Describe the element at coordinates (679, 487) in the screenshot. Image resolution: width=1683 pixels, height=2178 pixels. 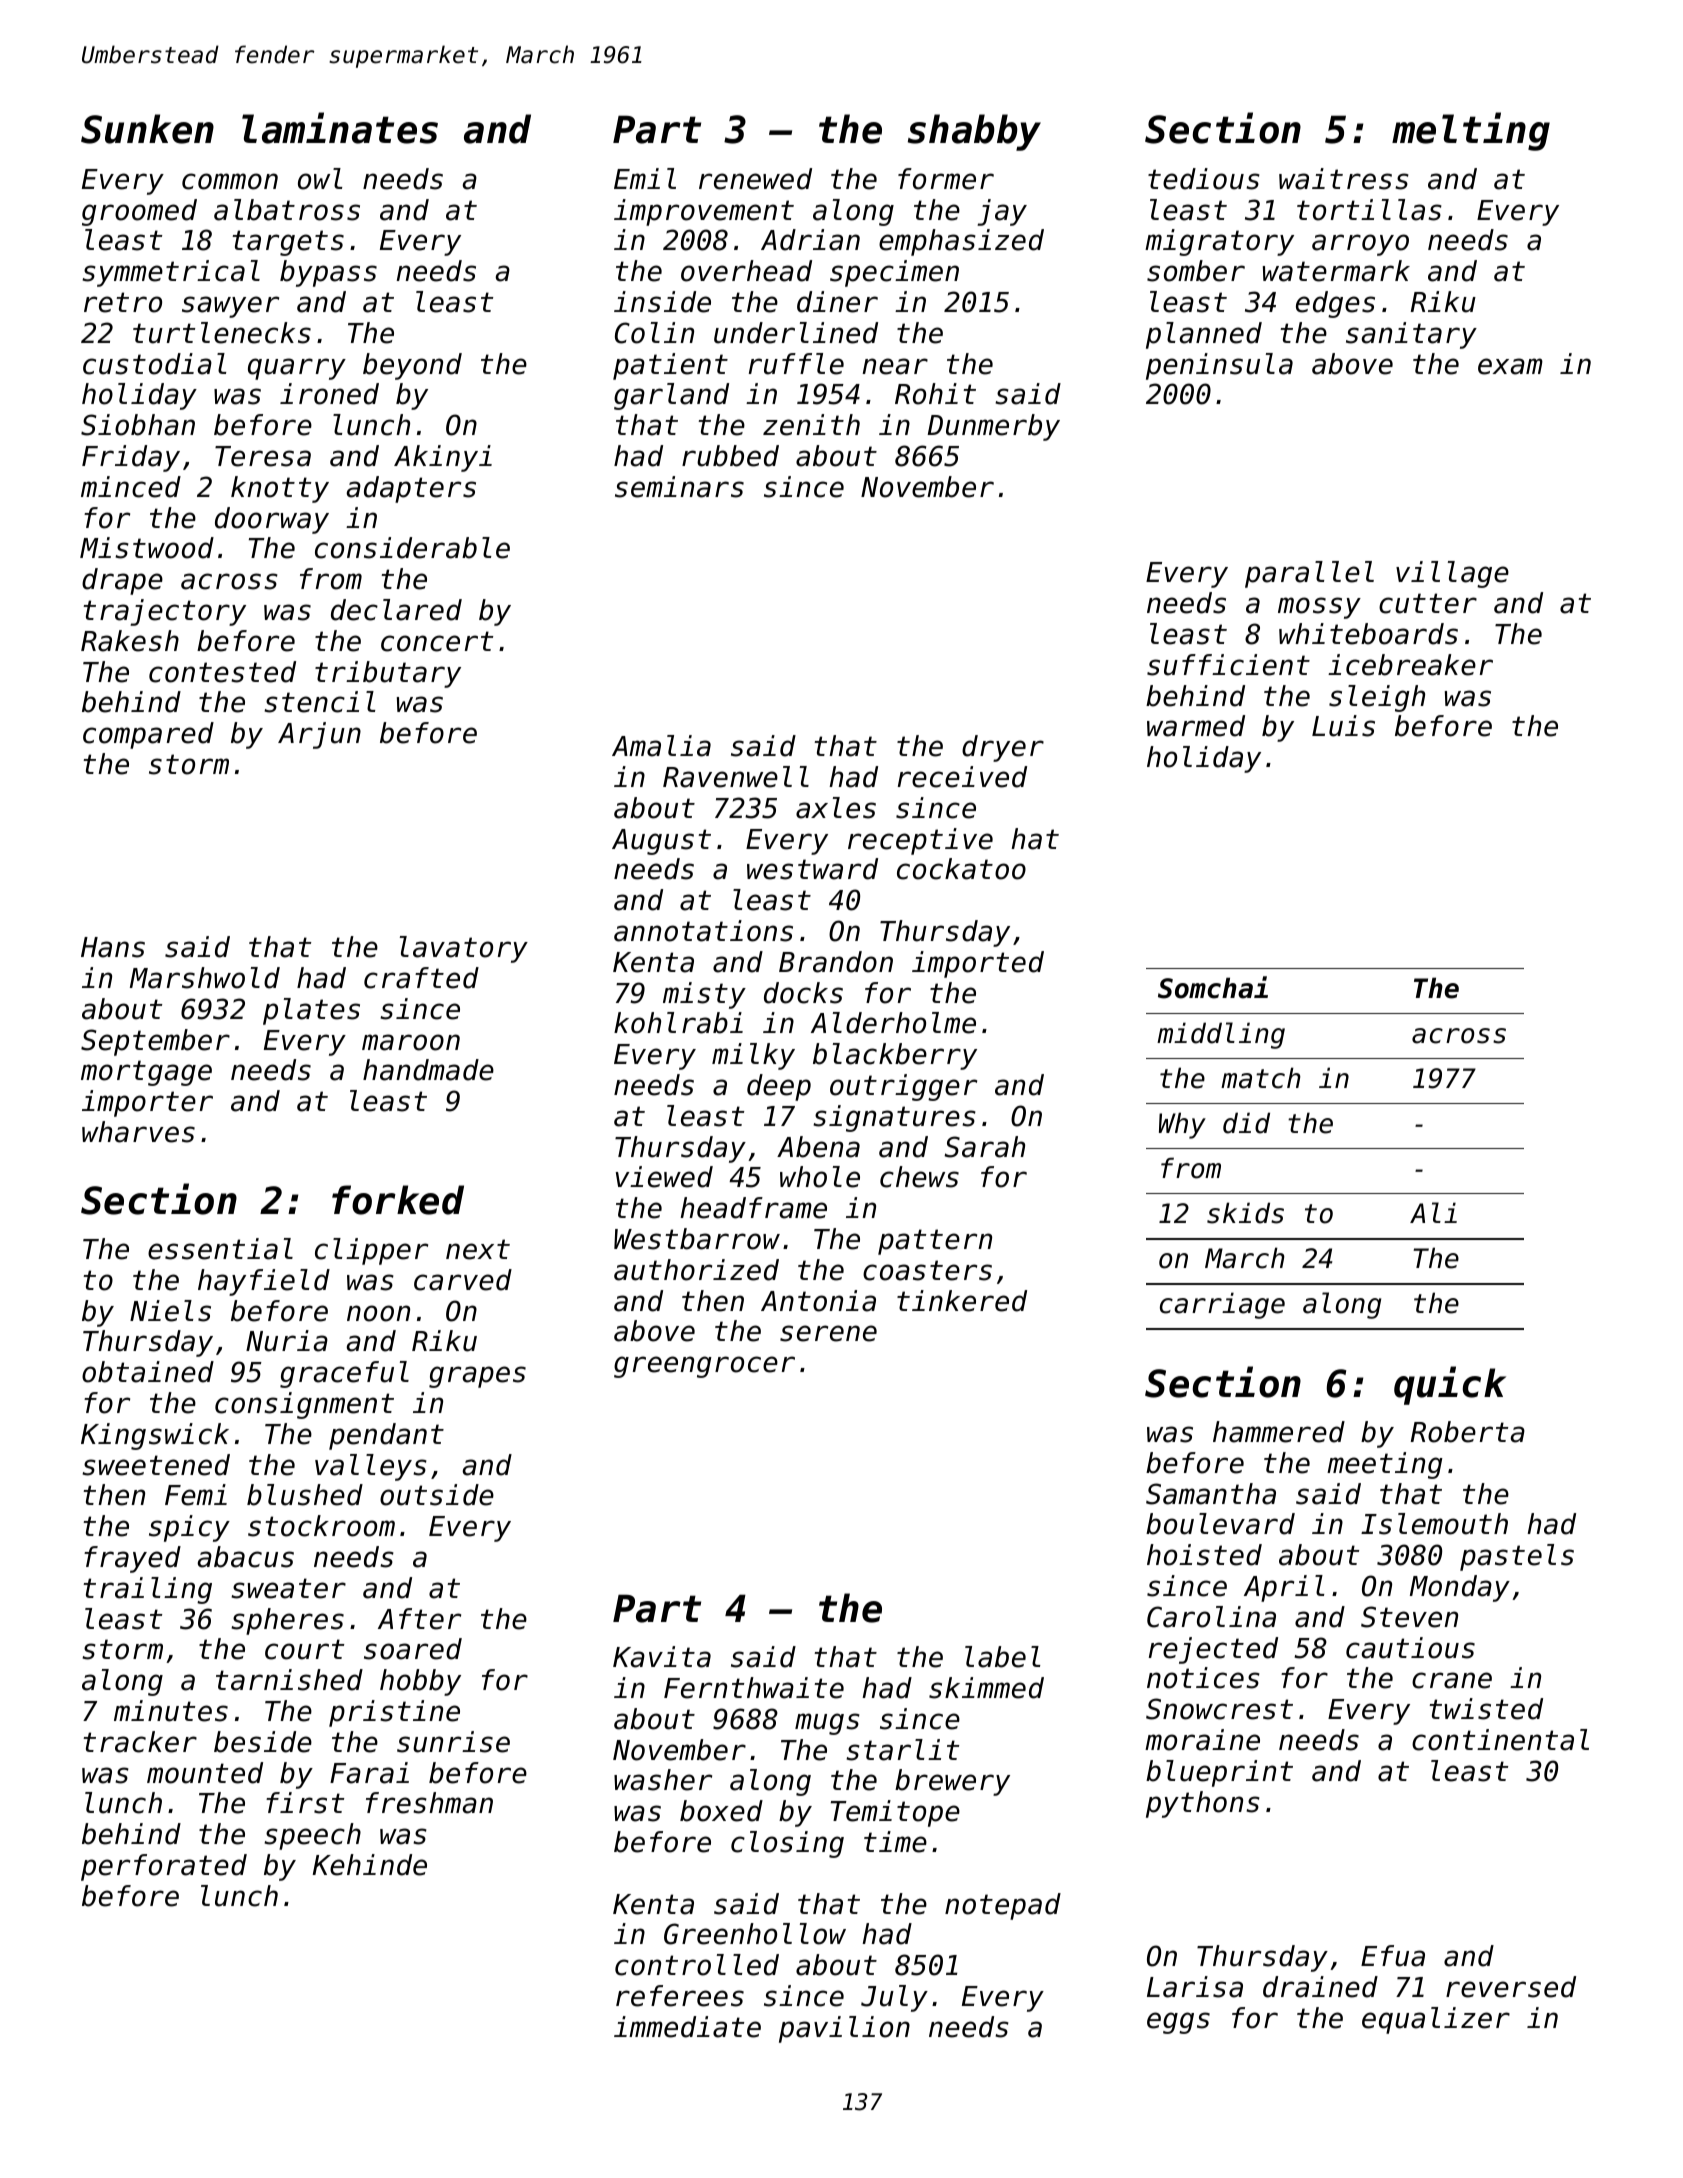
I see `seminars` at that location.
